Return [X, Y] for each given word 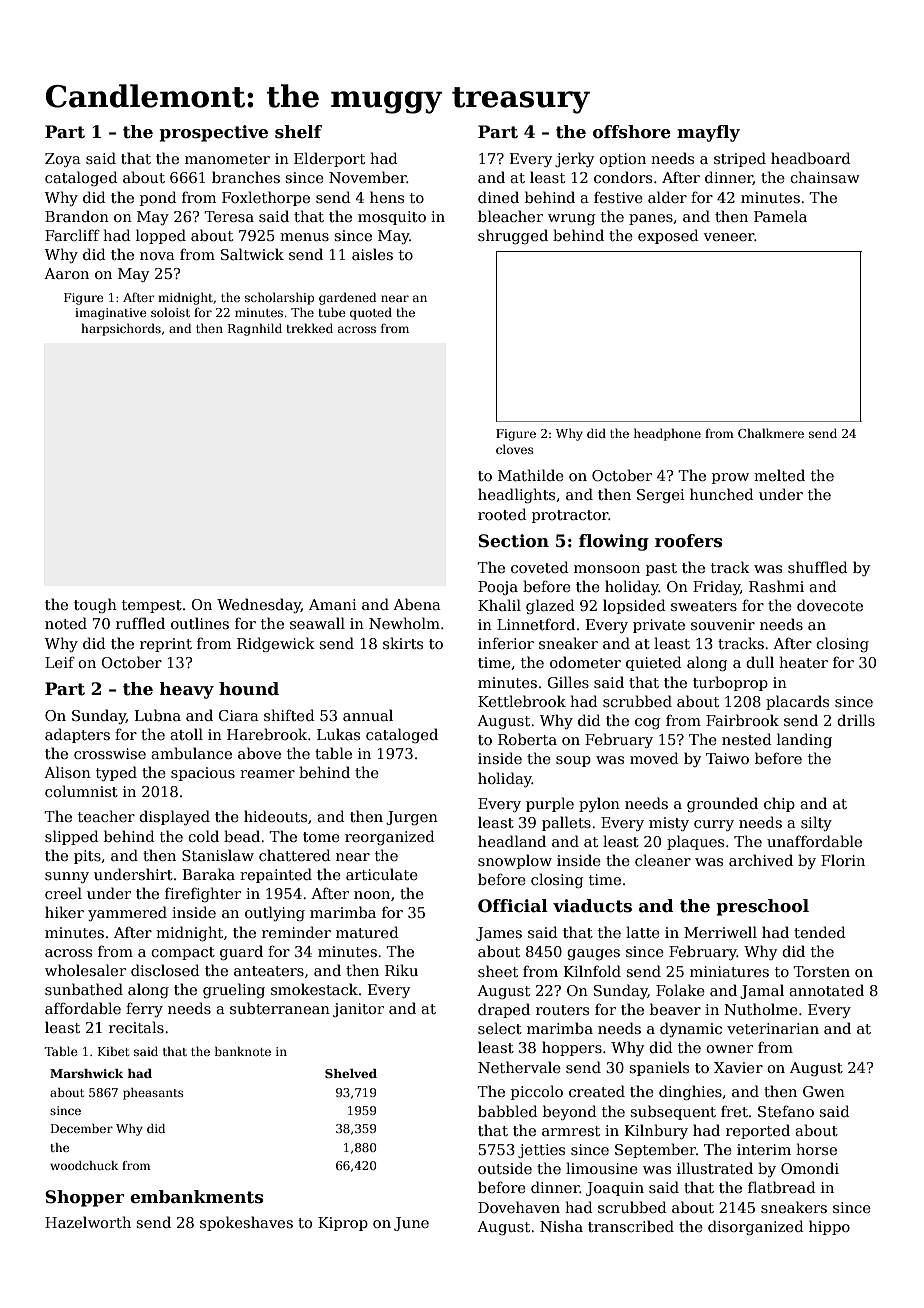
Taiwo [727, 758]
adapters [77, 735]
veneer [729, 237]
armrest [571, 1131]
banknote [243, 1051]
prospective [213, 133]
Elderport [329, 159]
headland [512, 841]
